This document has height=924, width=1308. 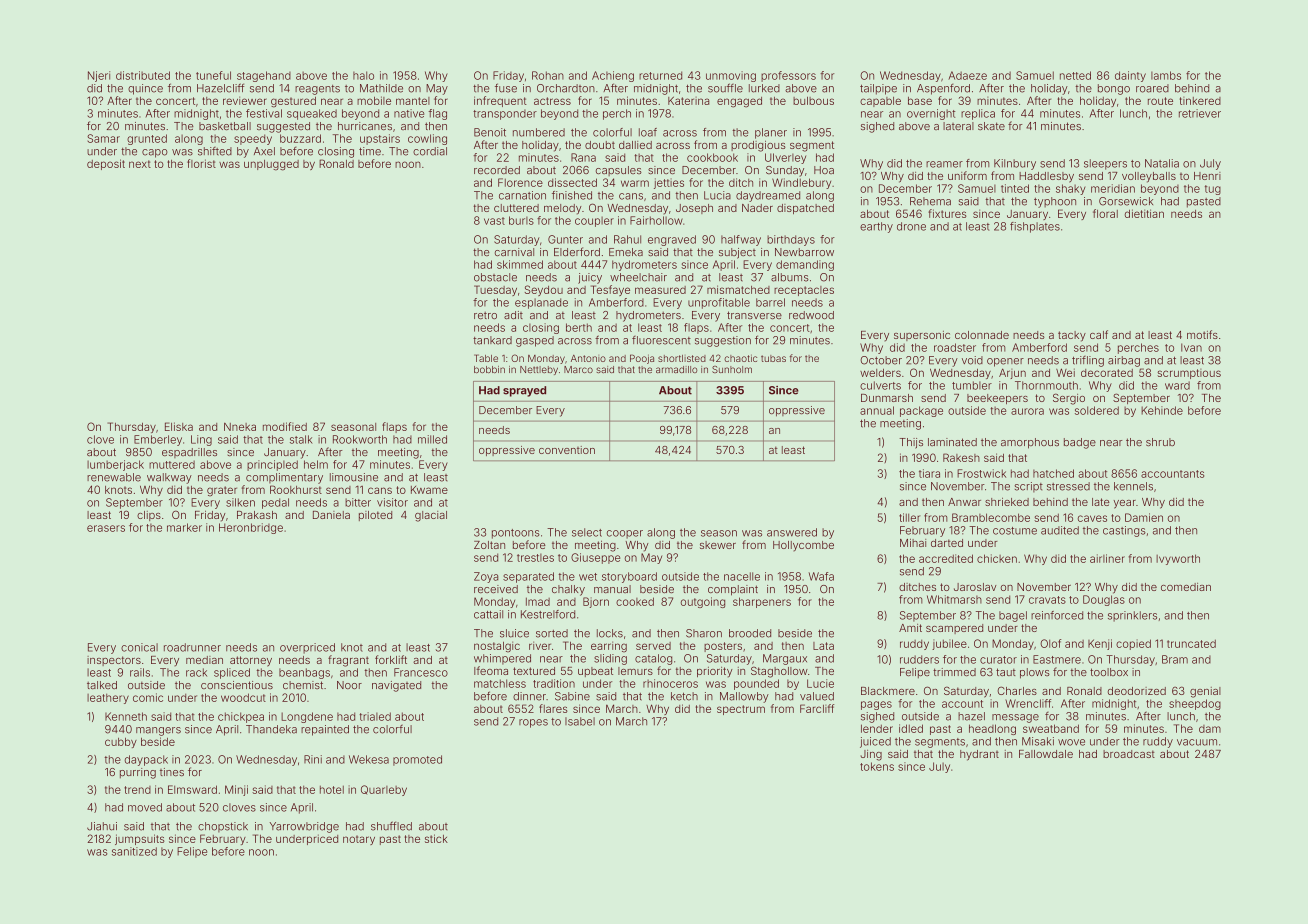 I want to click on bobbin, so click(x=489, y=369).
